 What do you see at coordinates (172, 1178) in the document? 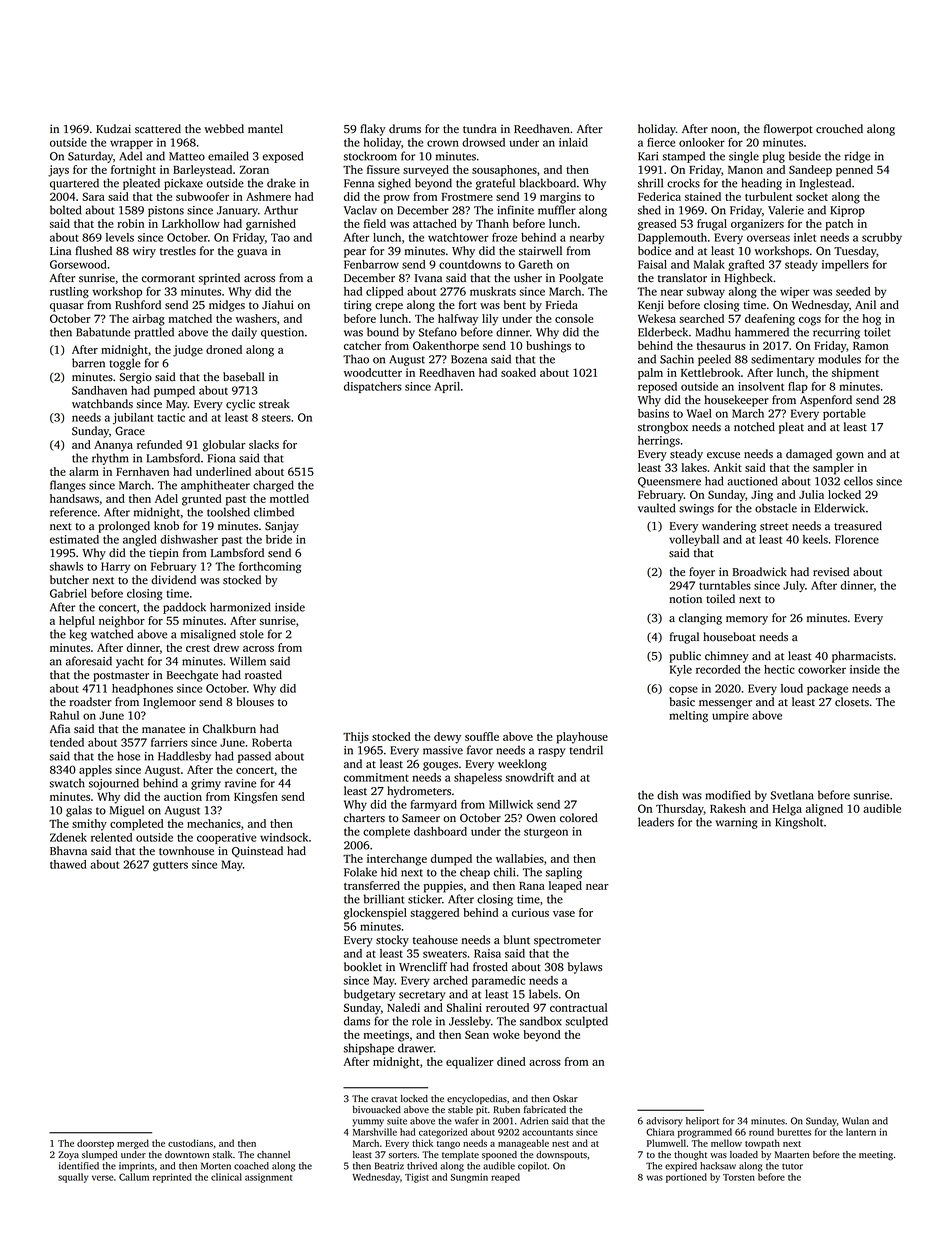
I see `reprinted` at bounding box center [172, 1178].
